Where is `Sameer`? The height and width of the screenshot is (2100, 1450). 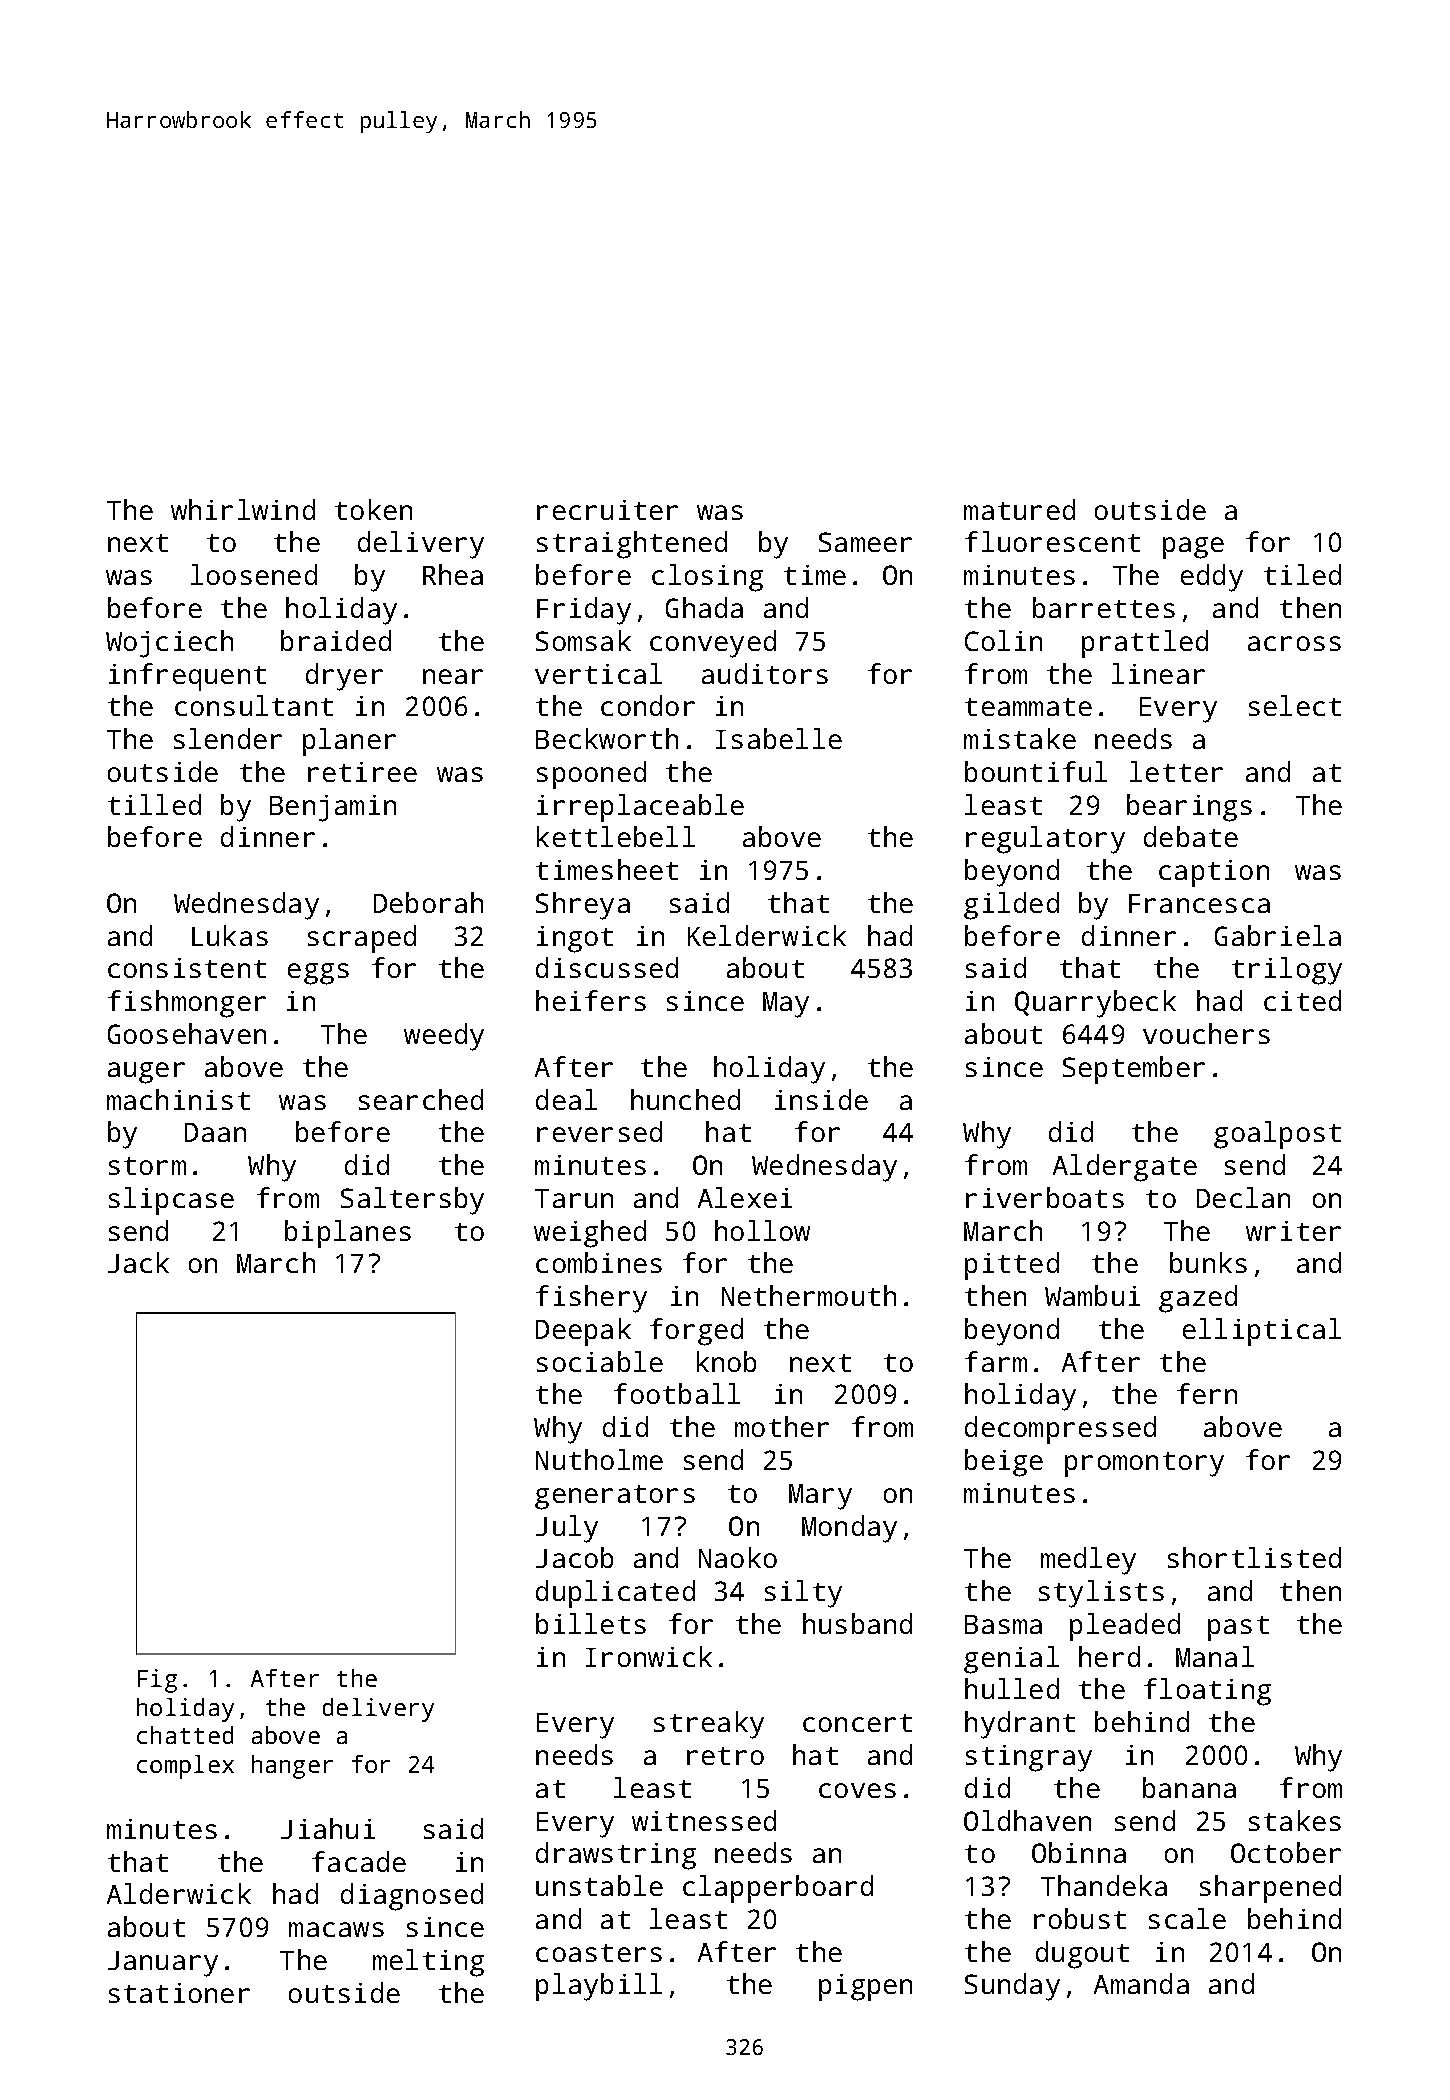 Sameer is located at coordinates (865, 542).
